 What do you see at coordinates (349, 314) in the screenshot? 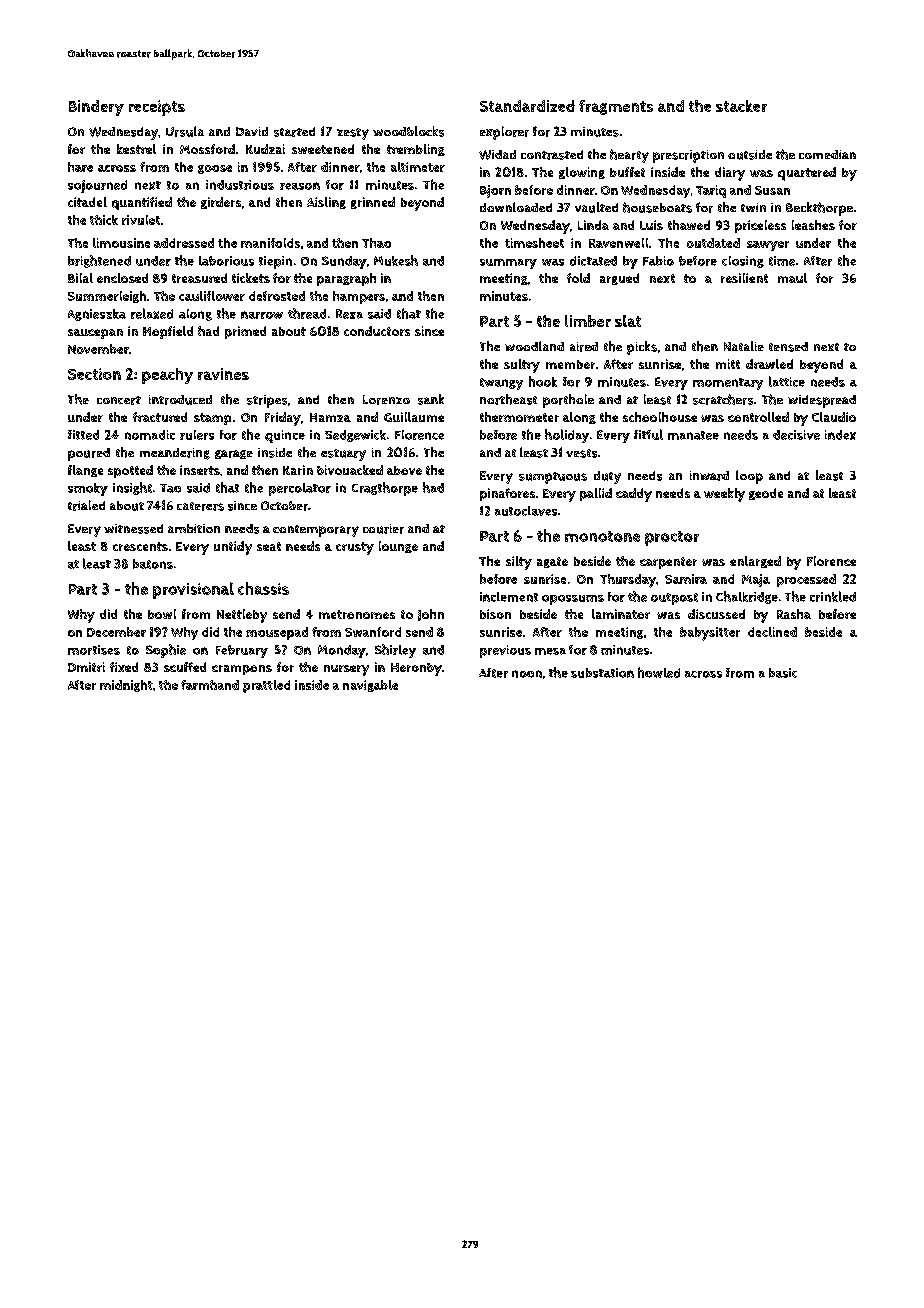
I see `Reza` at bounding box center [349, 314].
